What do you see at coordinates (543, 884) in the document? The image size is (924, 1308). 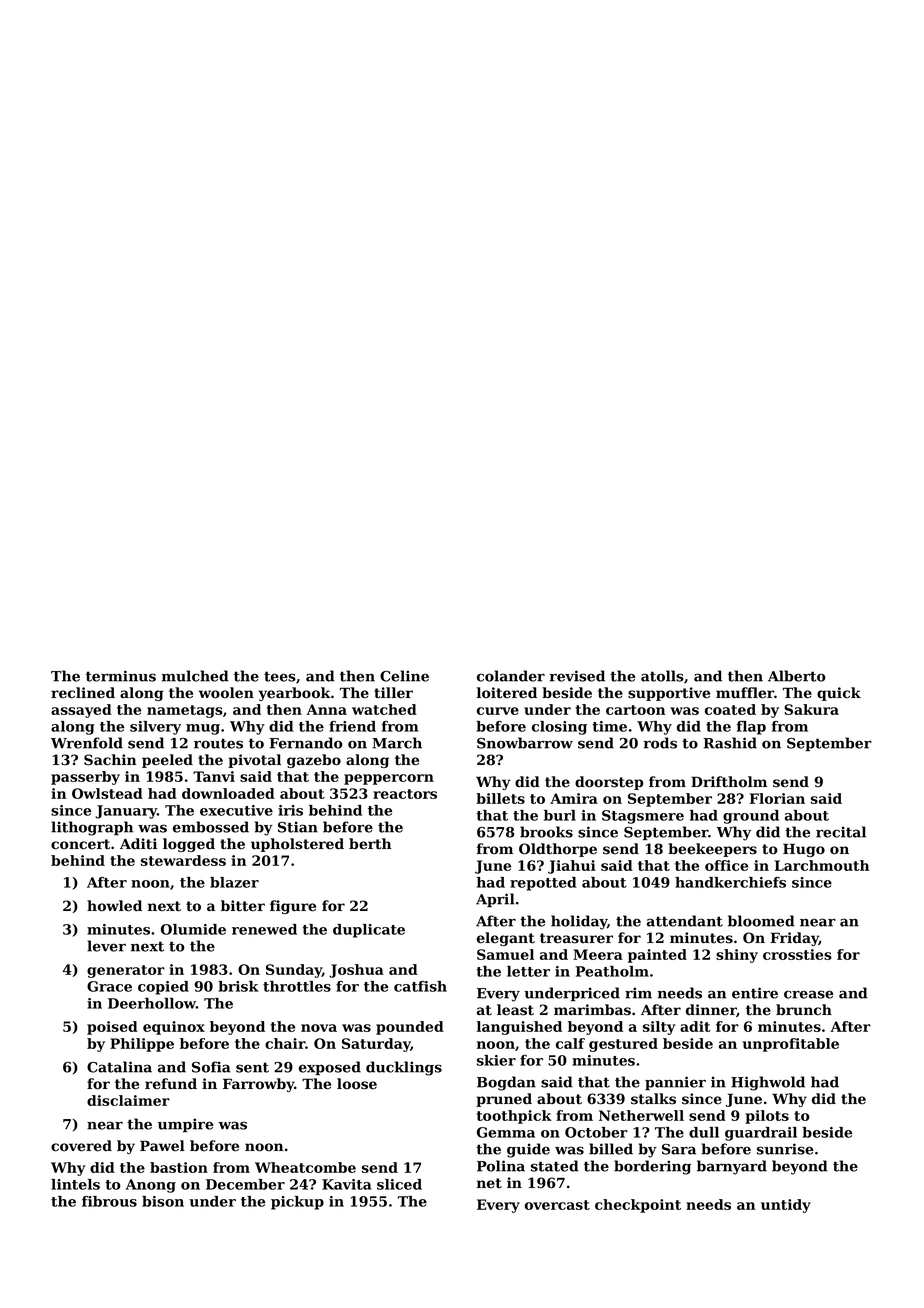 I see `repotted` at bounding box center [543, 884].
